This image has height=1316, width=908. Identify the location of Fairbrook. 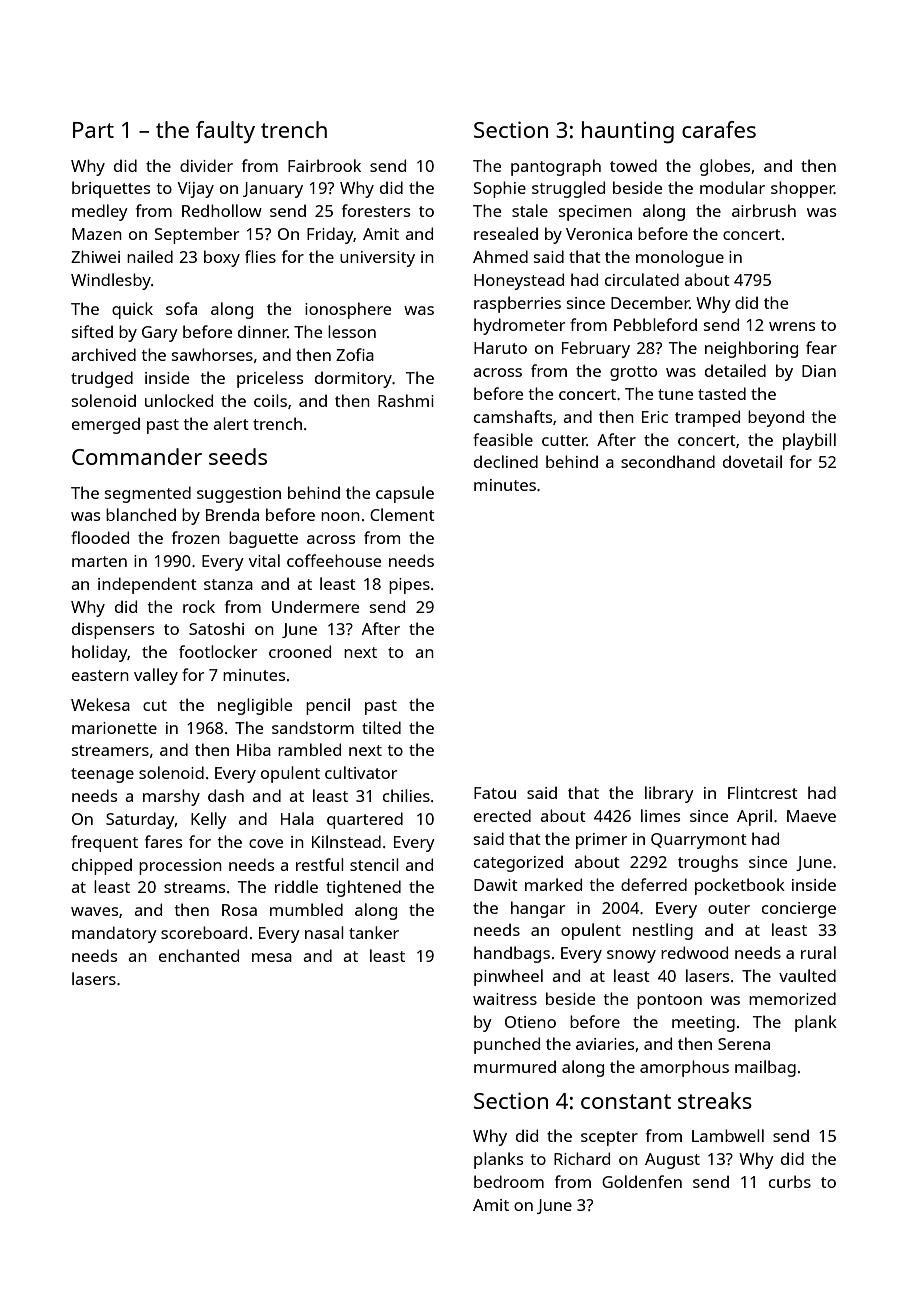
(324, 165).
